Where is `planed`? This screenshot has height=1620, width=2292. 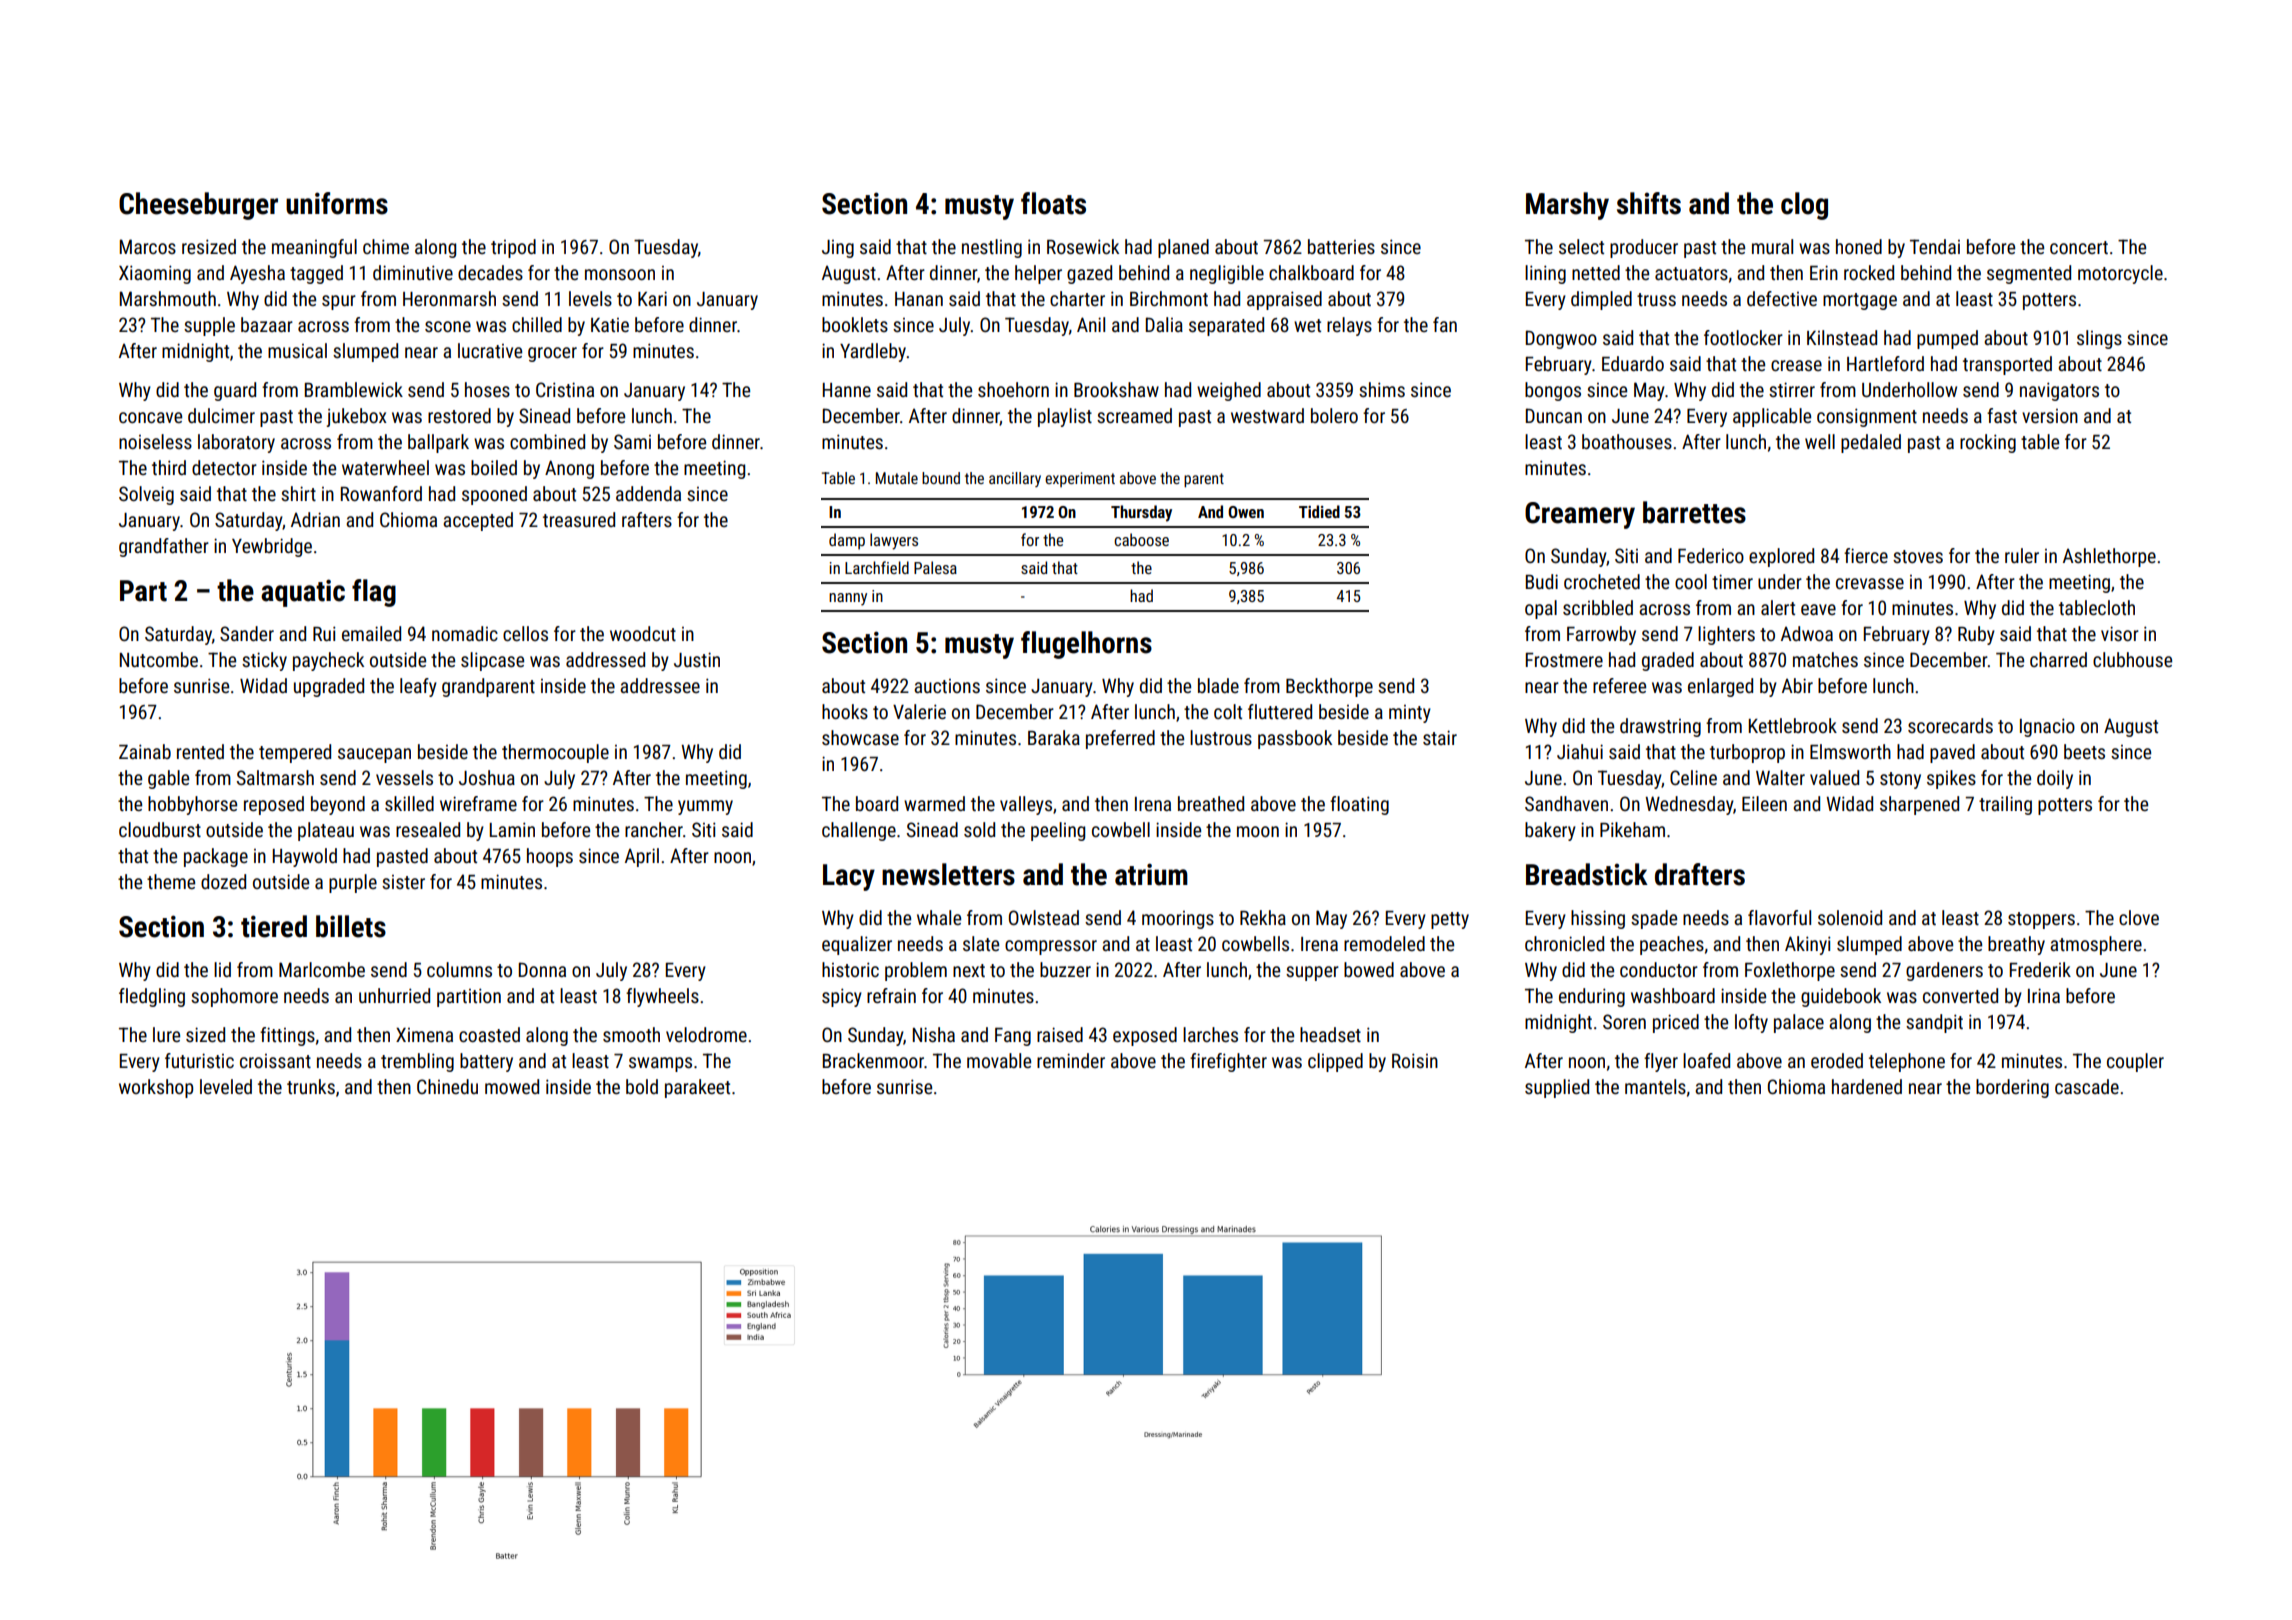
planed is located at coordinates (1183, 248).
